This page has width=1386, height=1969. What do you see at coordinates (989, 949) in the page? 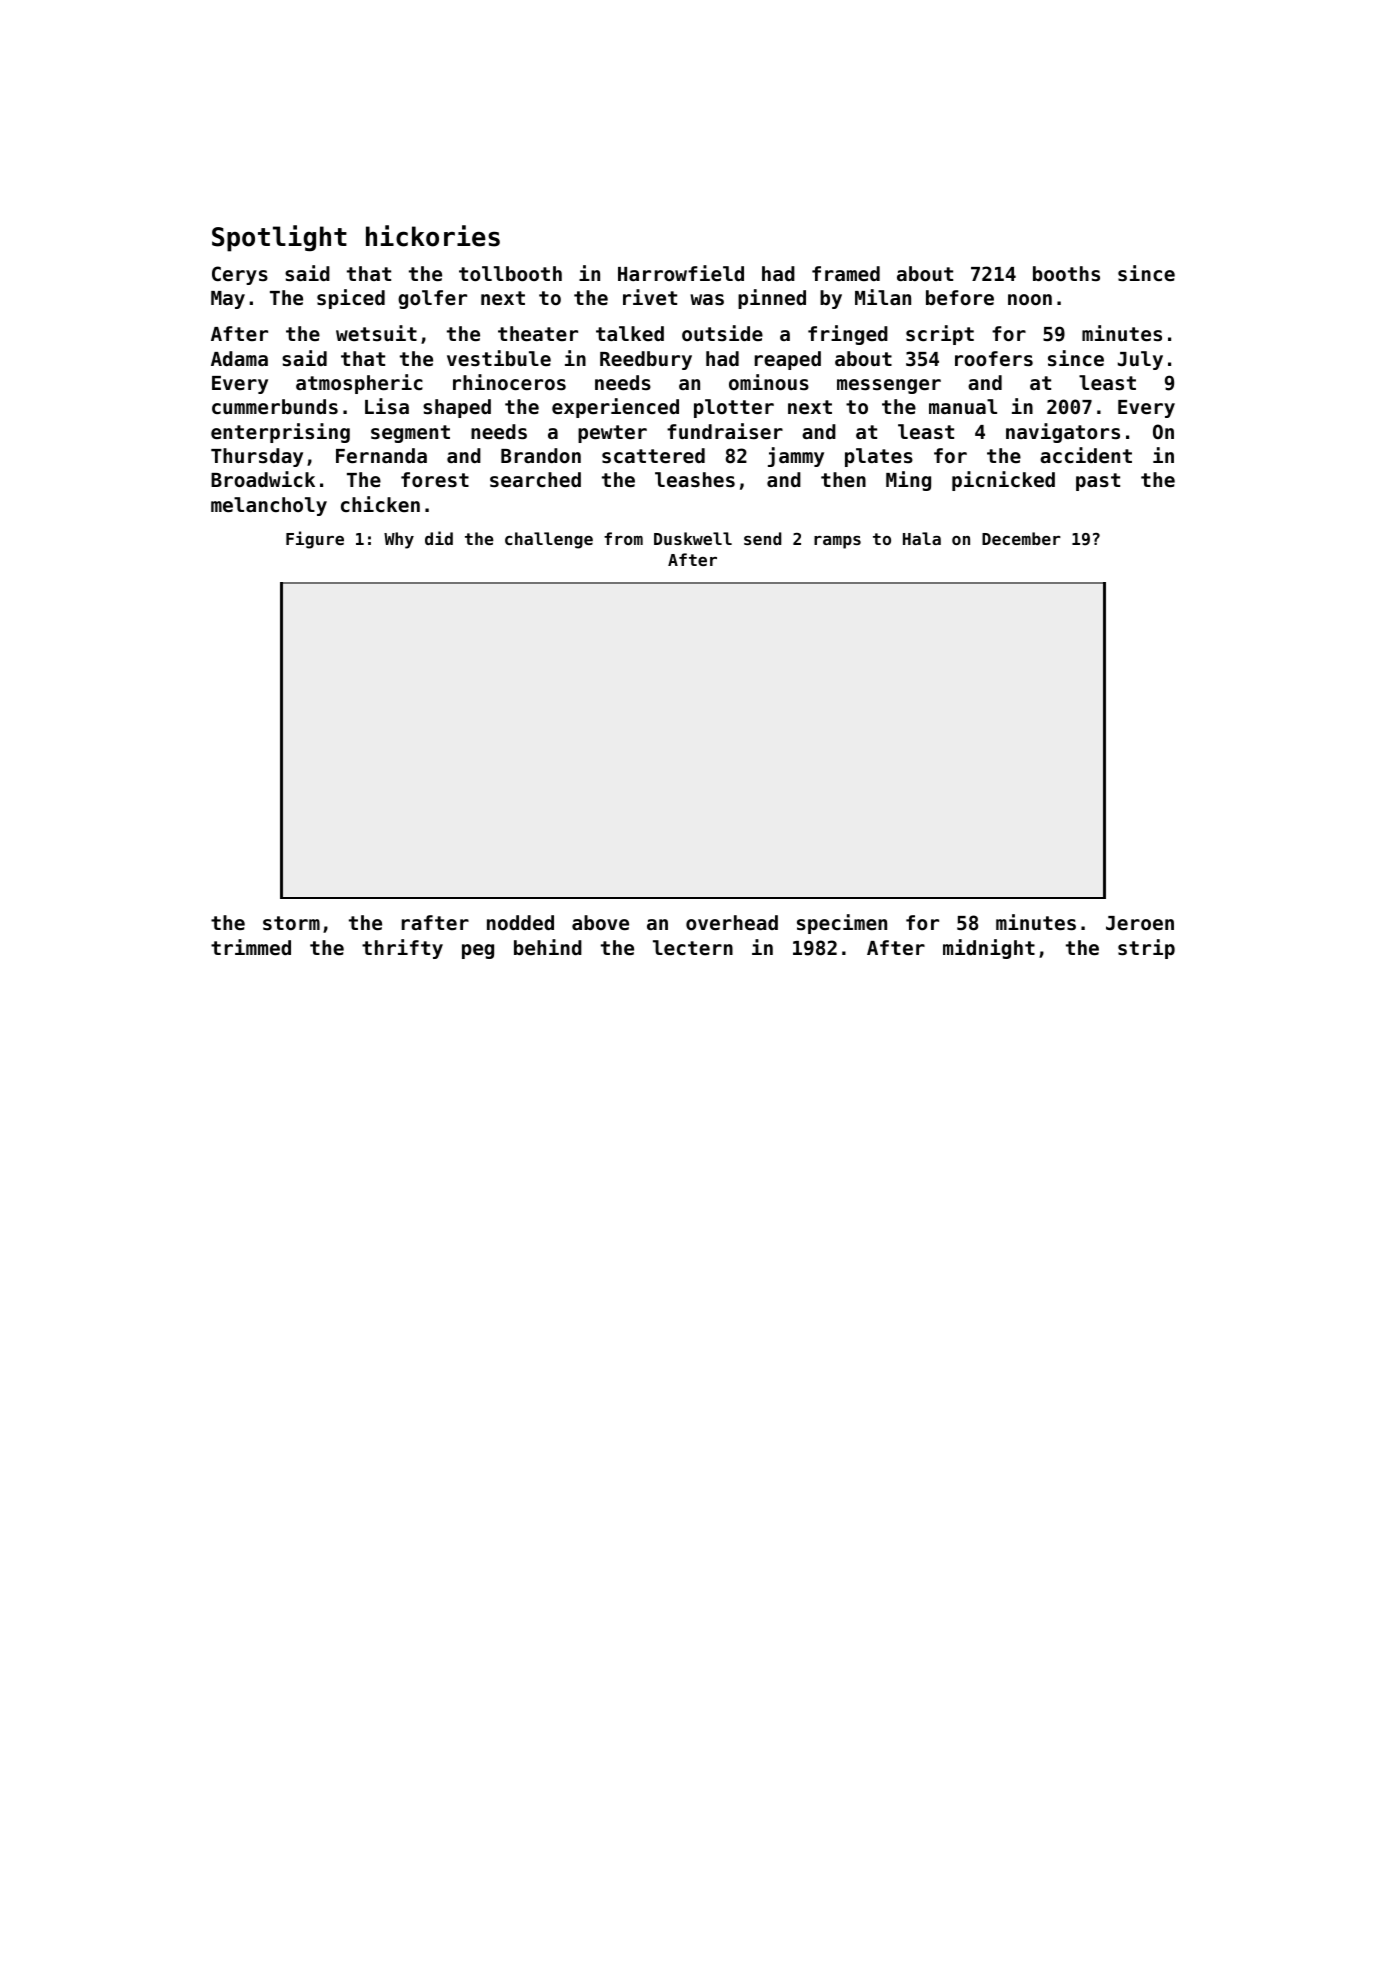
I see `midnight` at bounding box center [989, 949].
